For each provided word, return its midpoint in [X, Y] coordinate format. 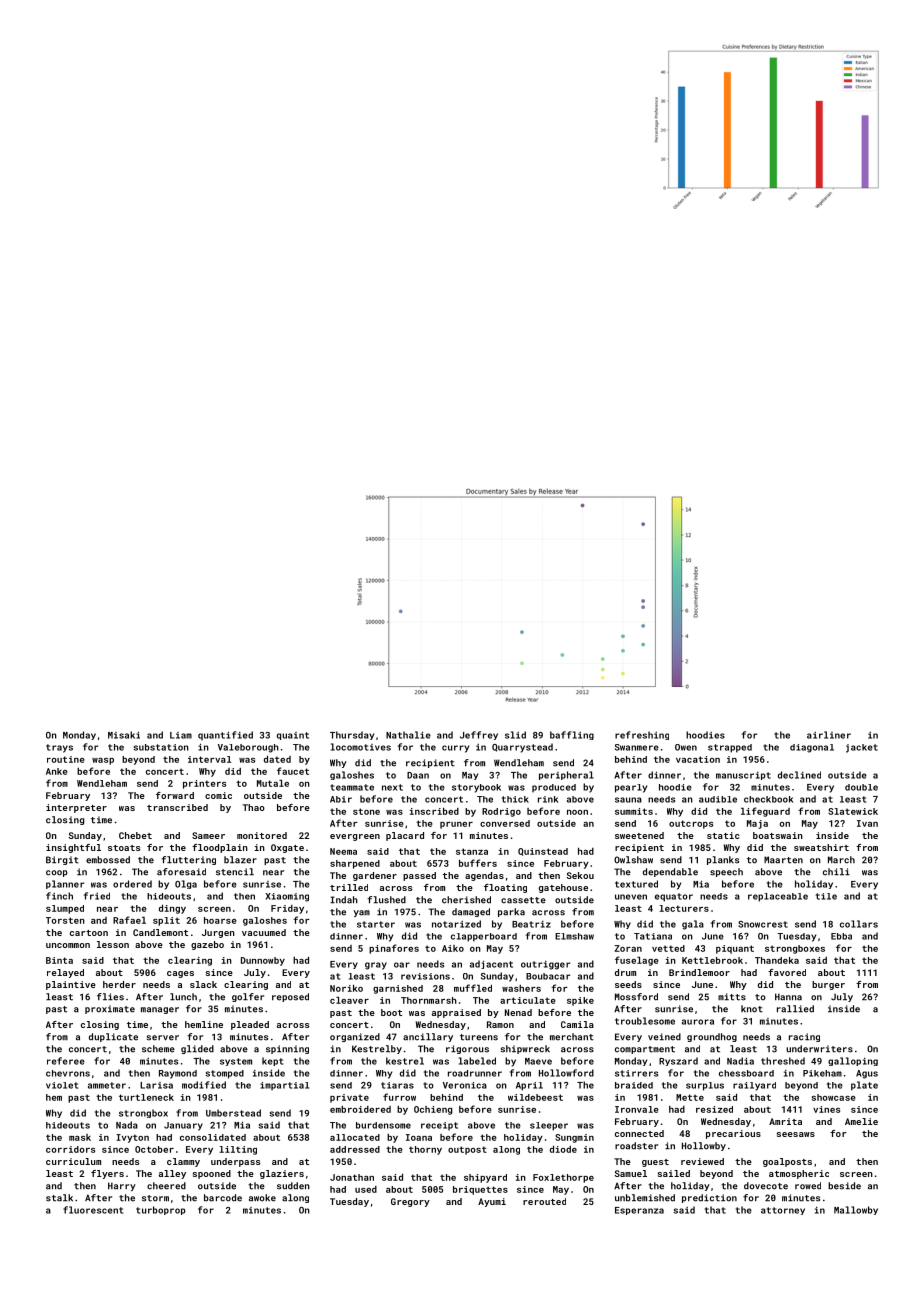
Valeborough [248, 748]
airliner [829, 735]
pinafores [394, 949]
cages [180, 974]
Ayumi [492, 1202]
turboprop [161, 1210]
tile [826, 896]
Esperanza [639, 1211]
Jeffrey [479, 735]
